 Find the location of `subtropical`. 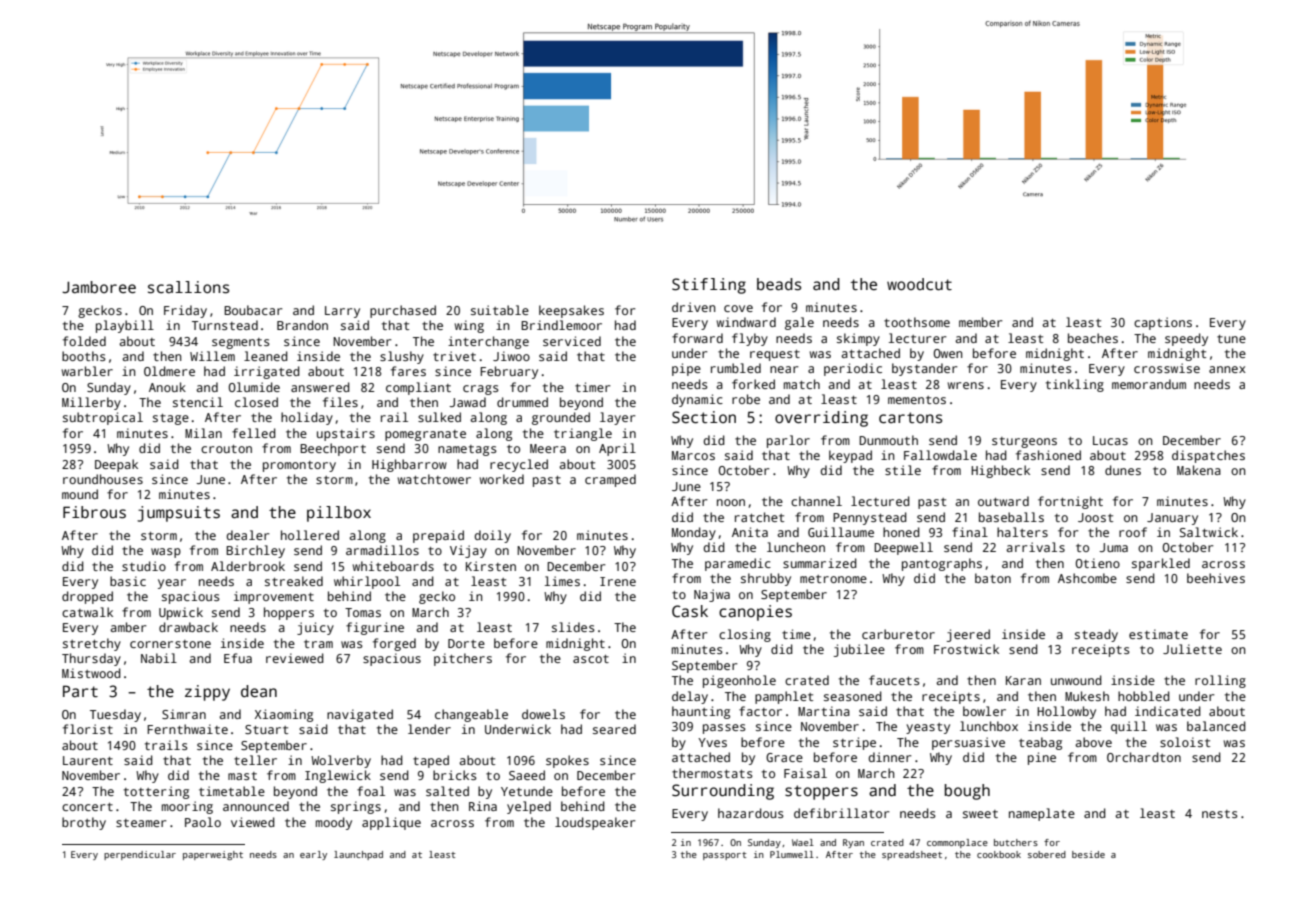

subtropical is located at coordinates (103, 418).
